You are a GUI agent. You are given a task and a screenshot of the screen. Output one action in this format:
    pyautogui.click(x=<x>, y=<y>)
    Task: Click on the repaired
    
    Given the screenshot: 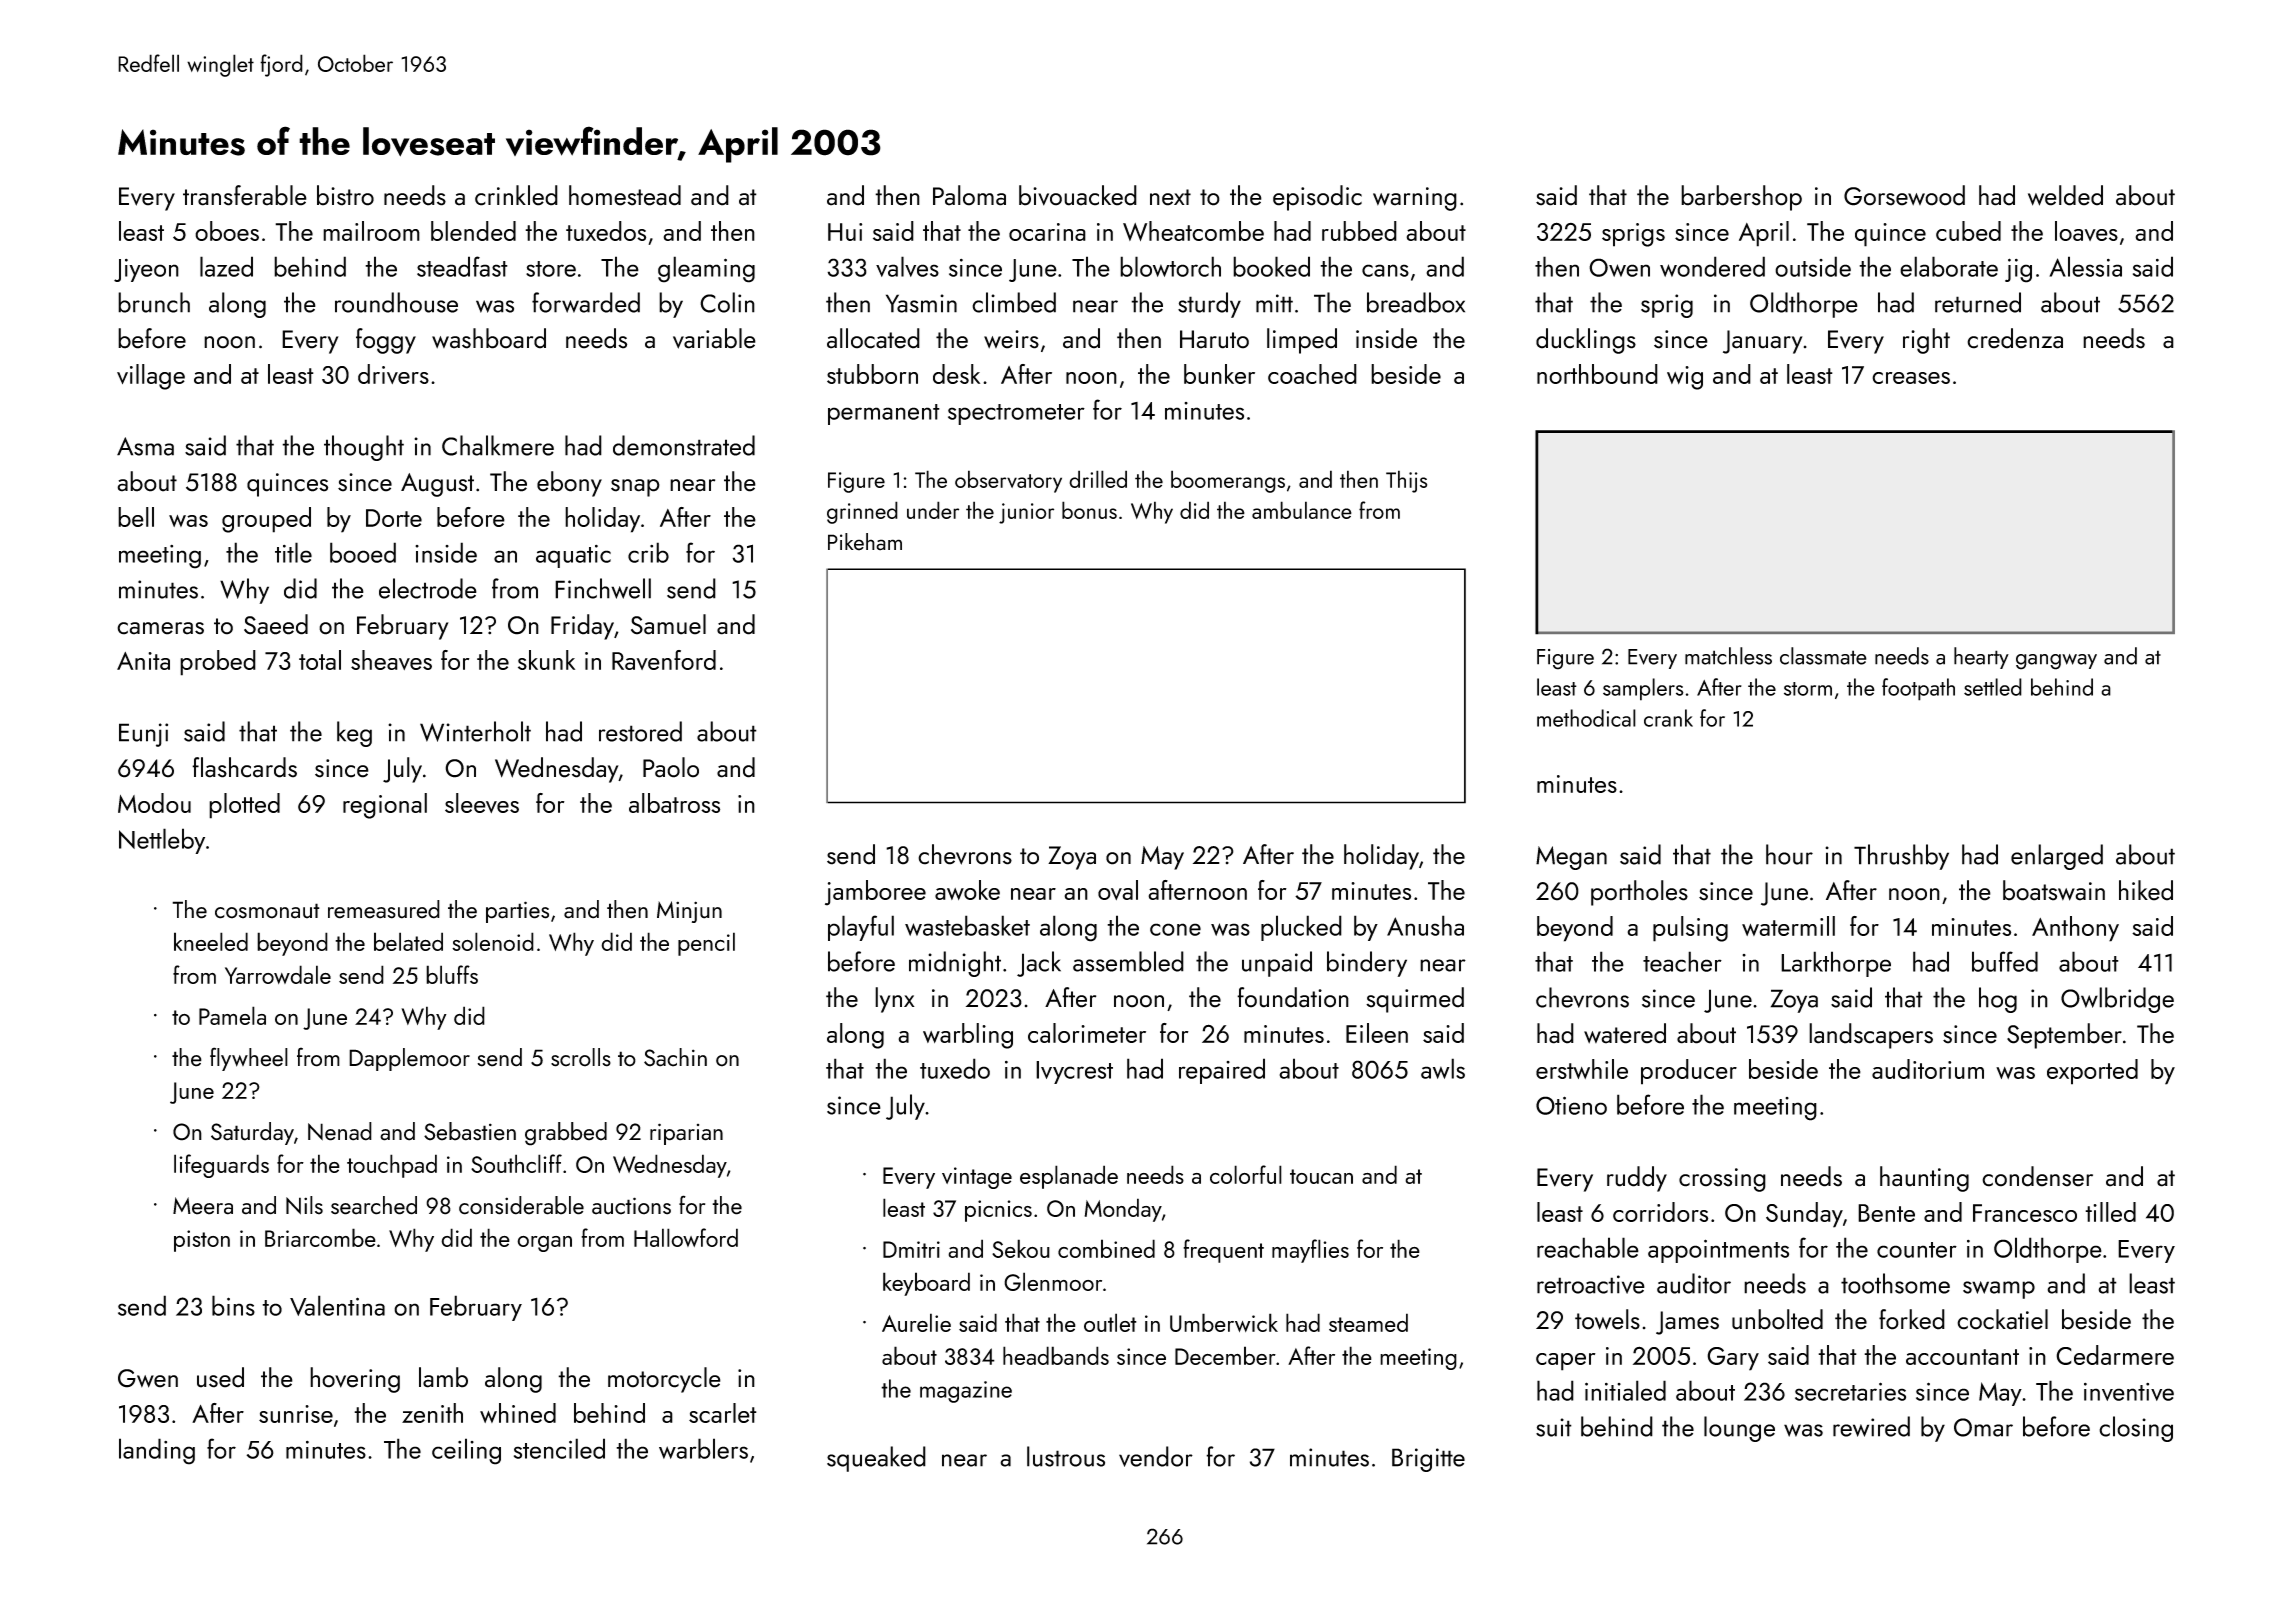 What is the action you would take?
    pyautogui.click(x=1222, y=1071)
